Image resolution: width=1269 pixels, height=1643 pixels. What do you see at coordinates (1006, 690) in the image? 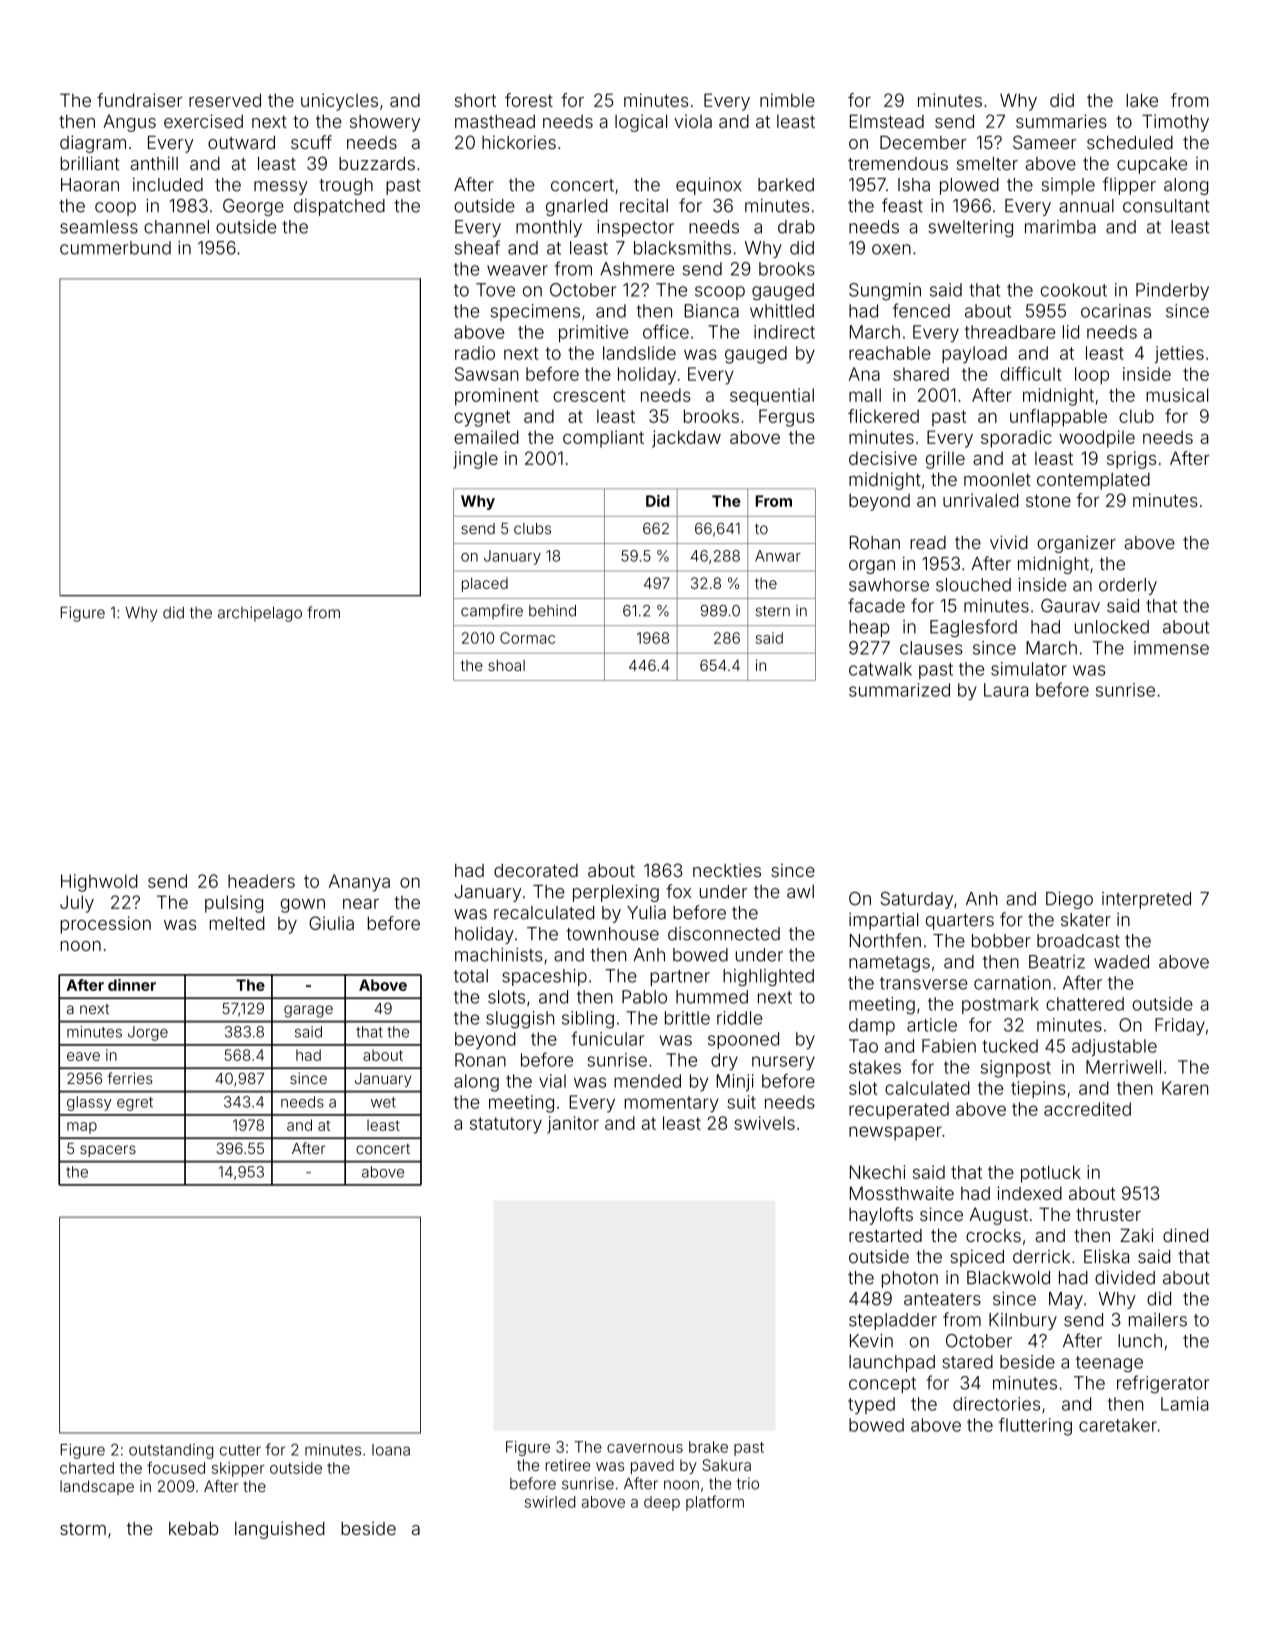
I see `Laura` at bounding box center [1006, 690].
